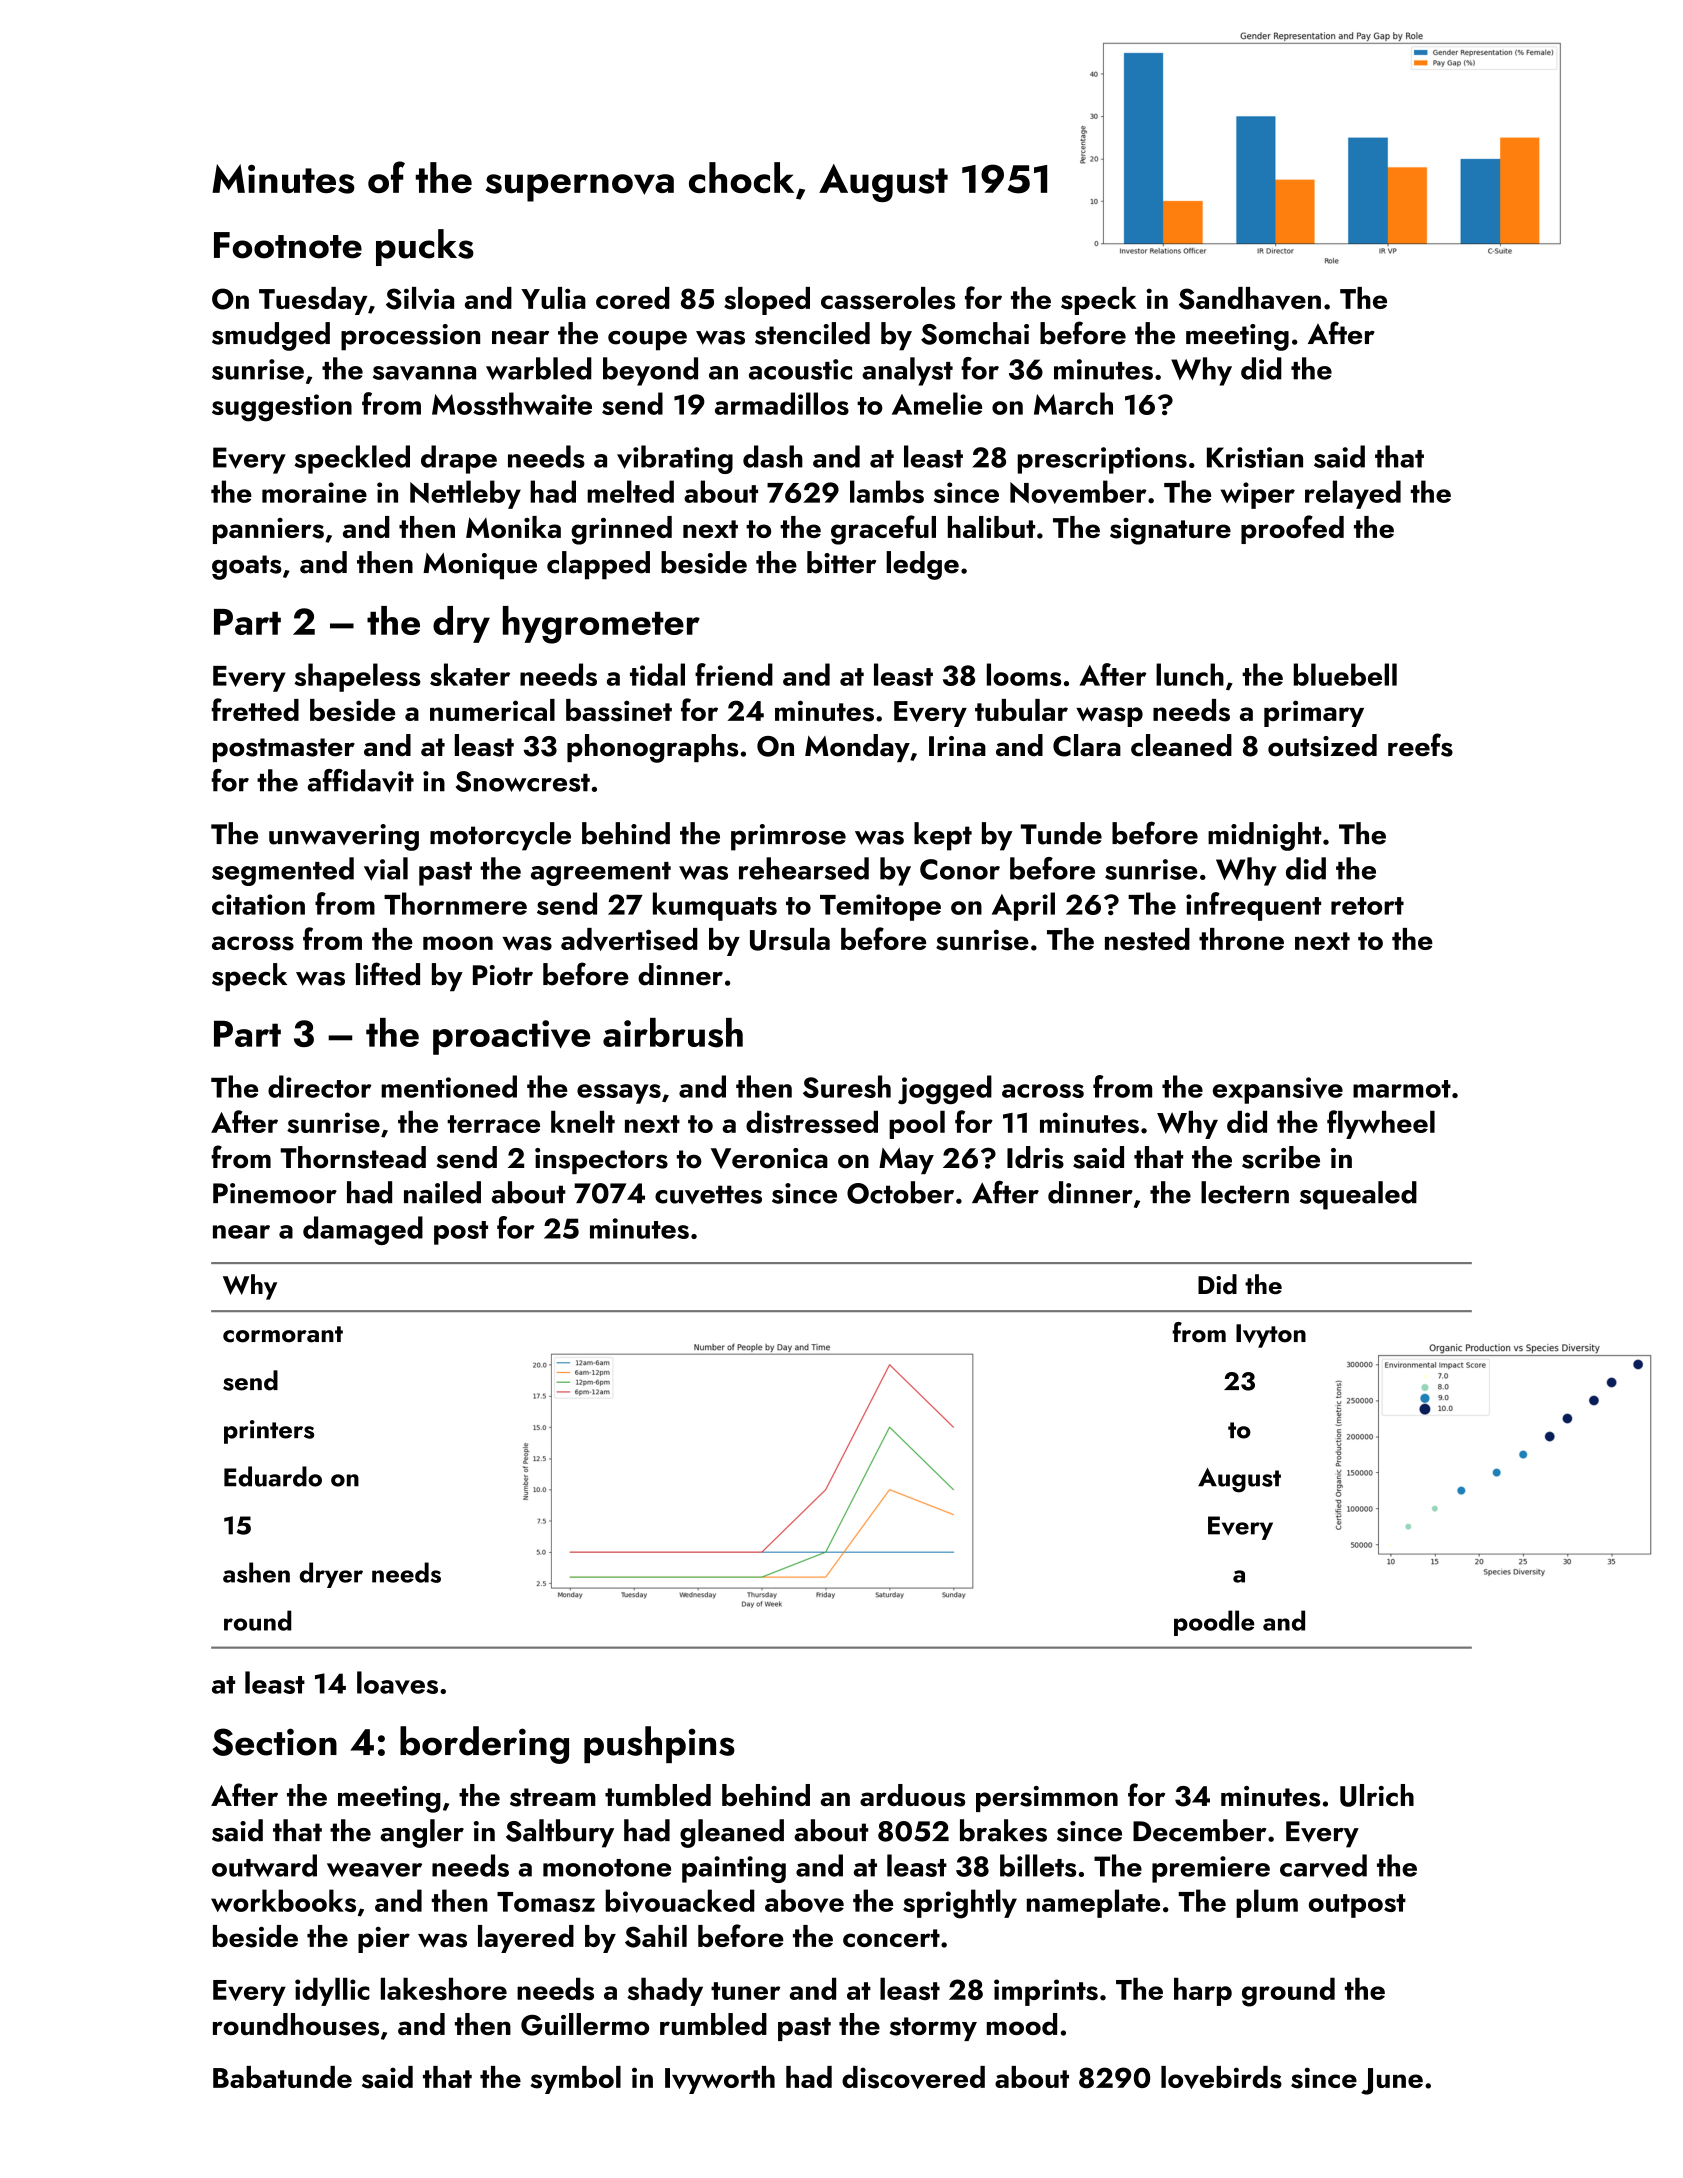  I want to click on sprightly, so click(960, 1904).
